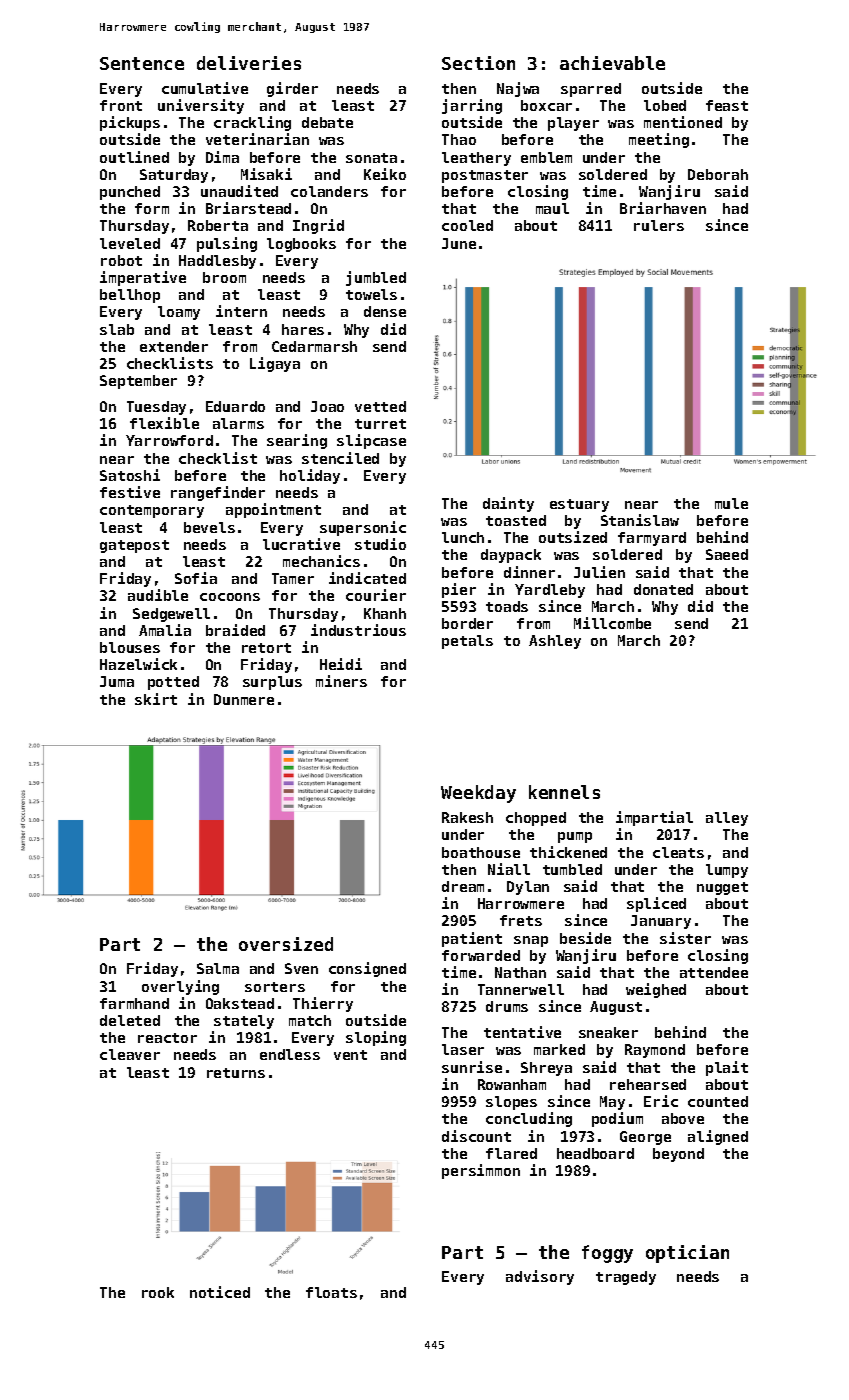 The image size is (849, 1400). Describe the element at coordinates (481, 1171) in the document. I see `persimmon` at that location.
